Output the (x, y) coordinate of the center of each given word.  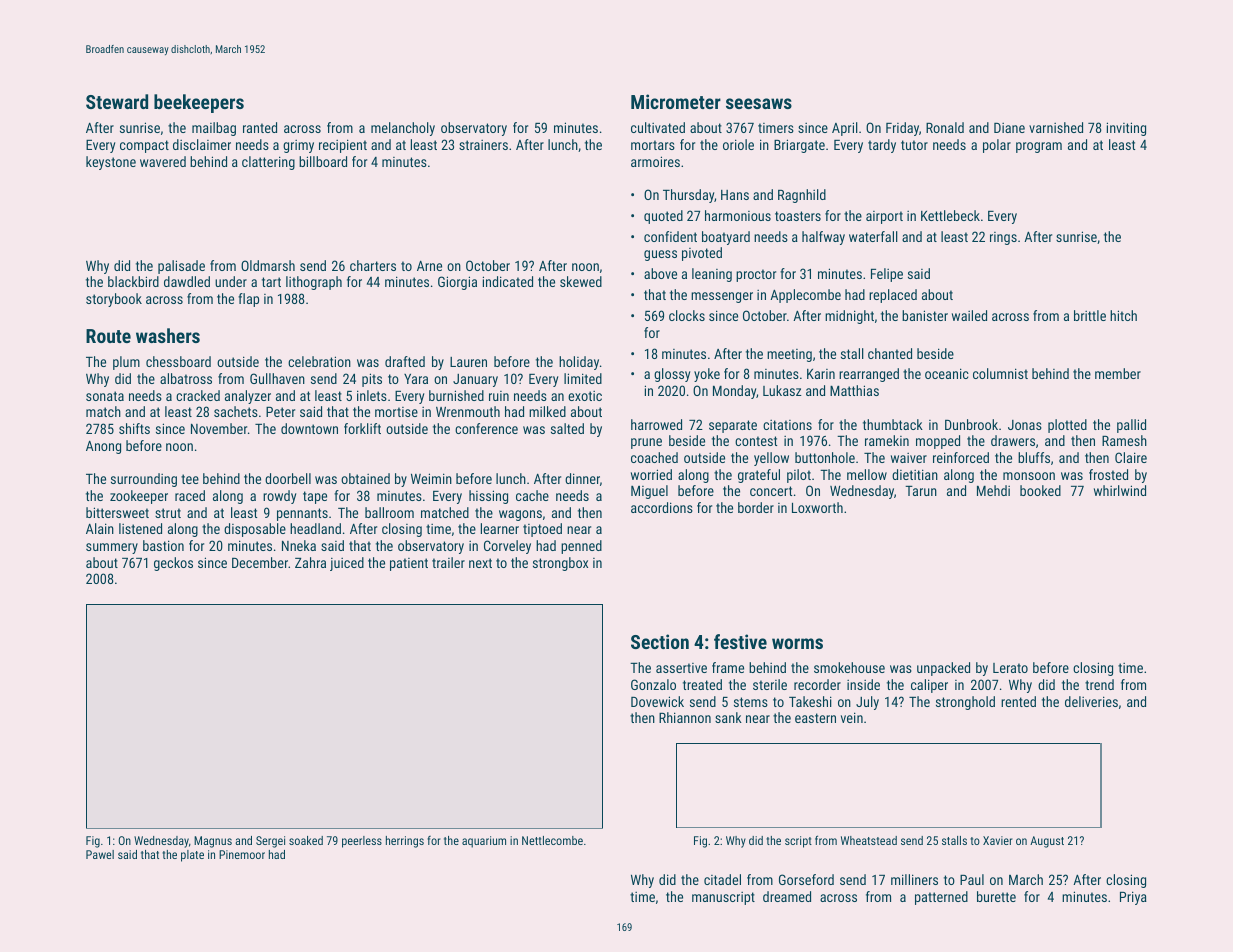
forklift (362, 428)
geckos (173, 564)
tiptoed (542, 530)
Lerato (1010, 668)
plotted (1067, 426)
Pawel (100, 854)
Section (660, 641)
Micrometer (676, 101)
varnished (1056, 127)
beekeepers (199, 103)
